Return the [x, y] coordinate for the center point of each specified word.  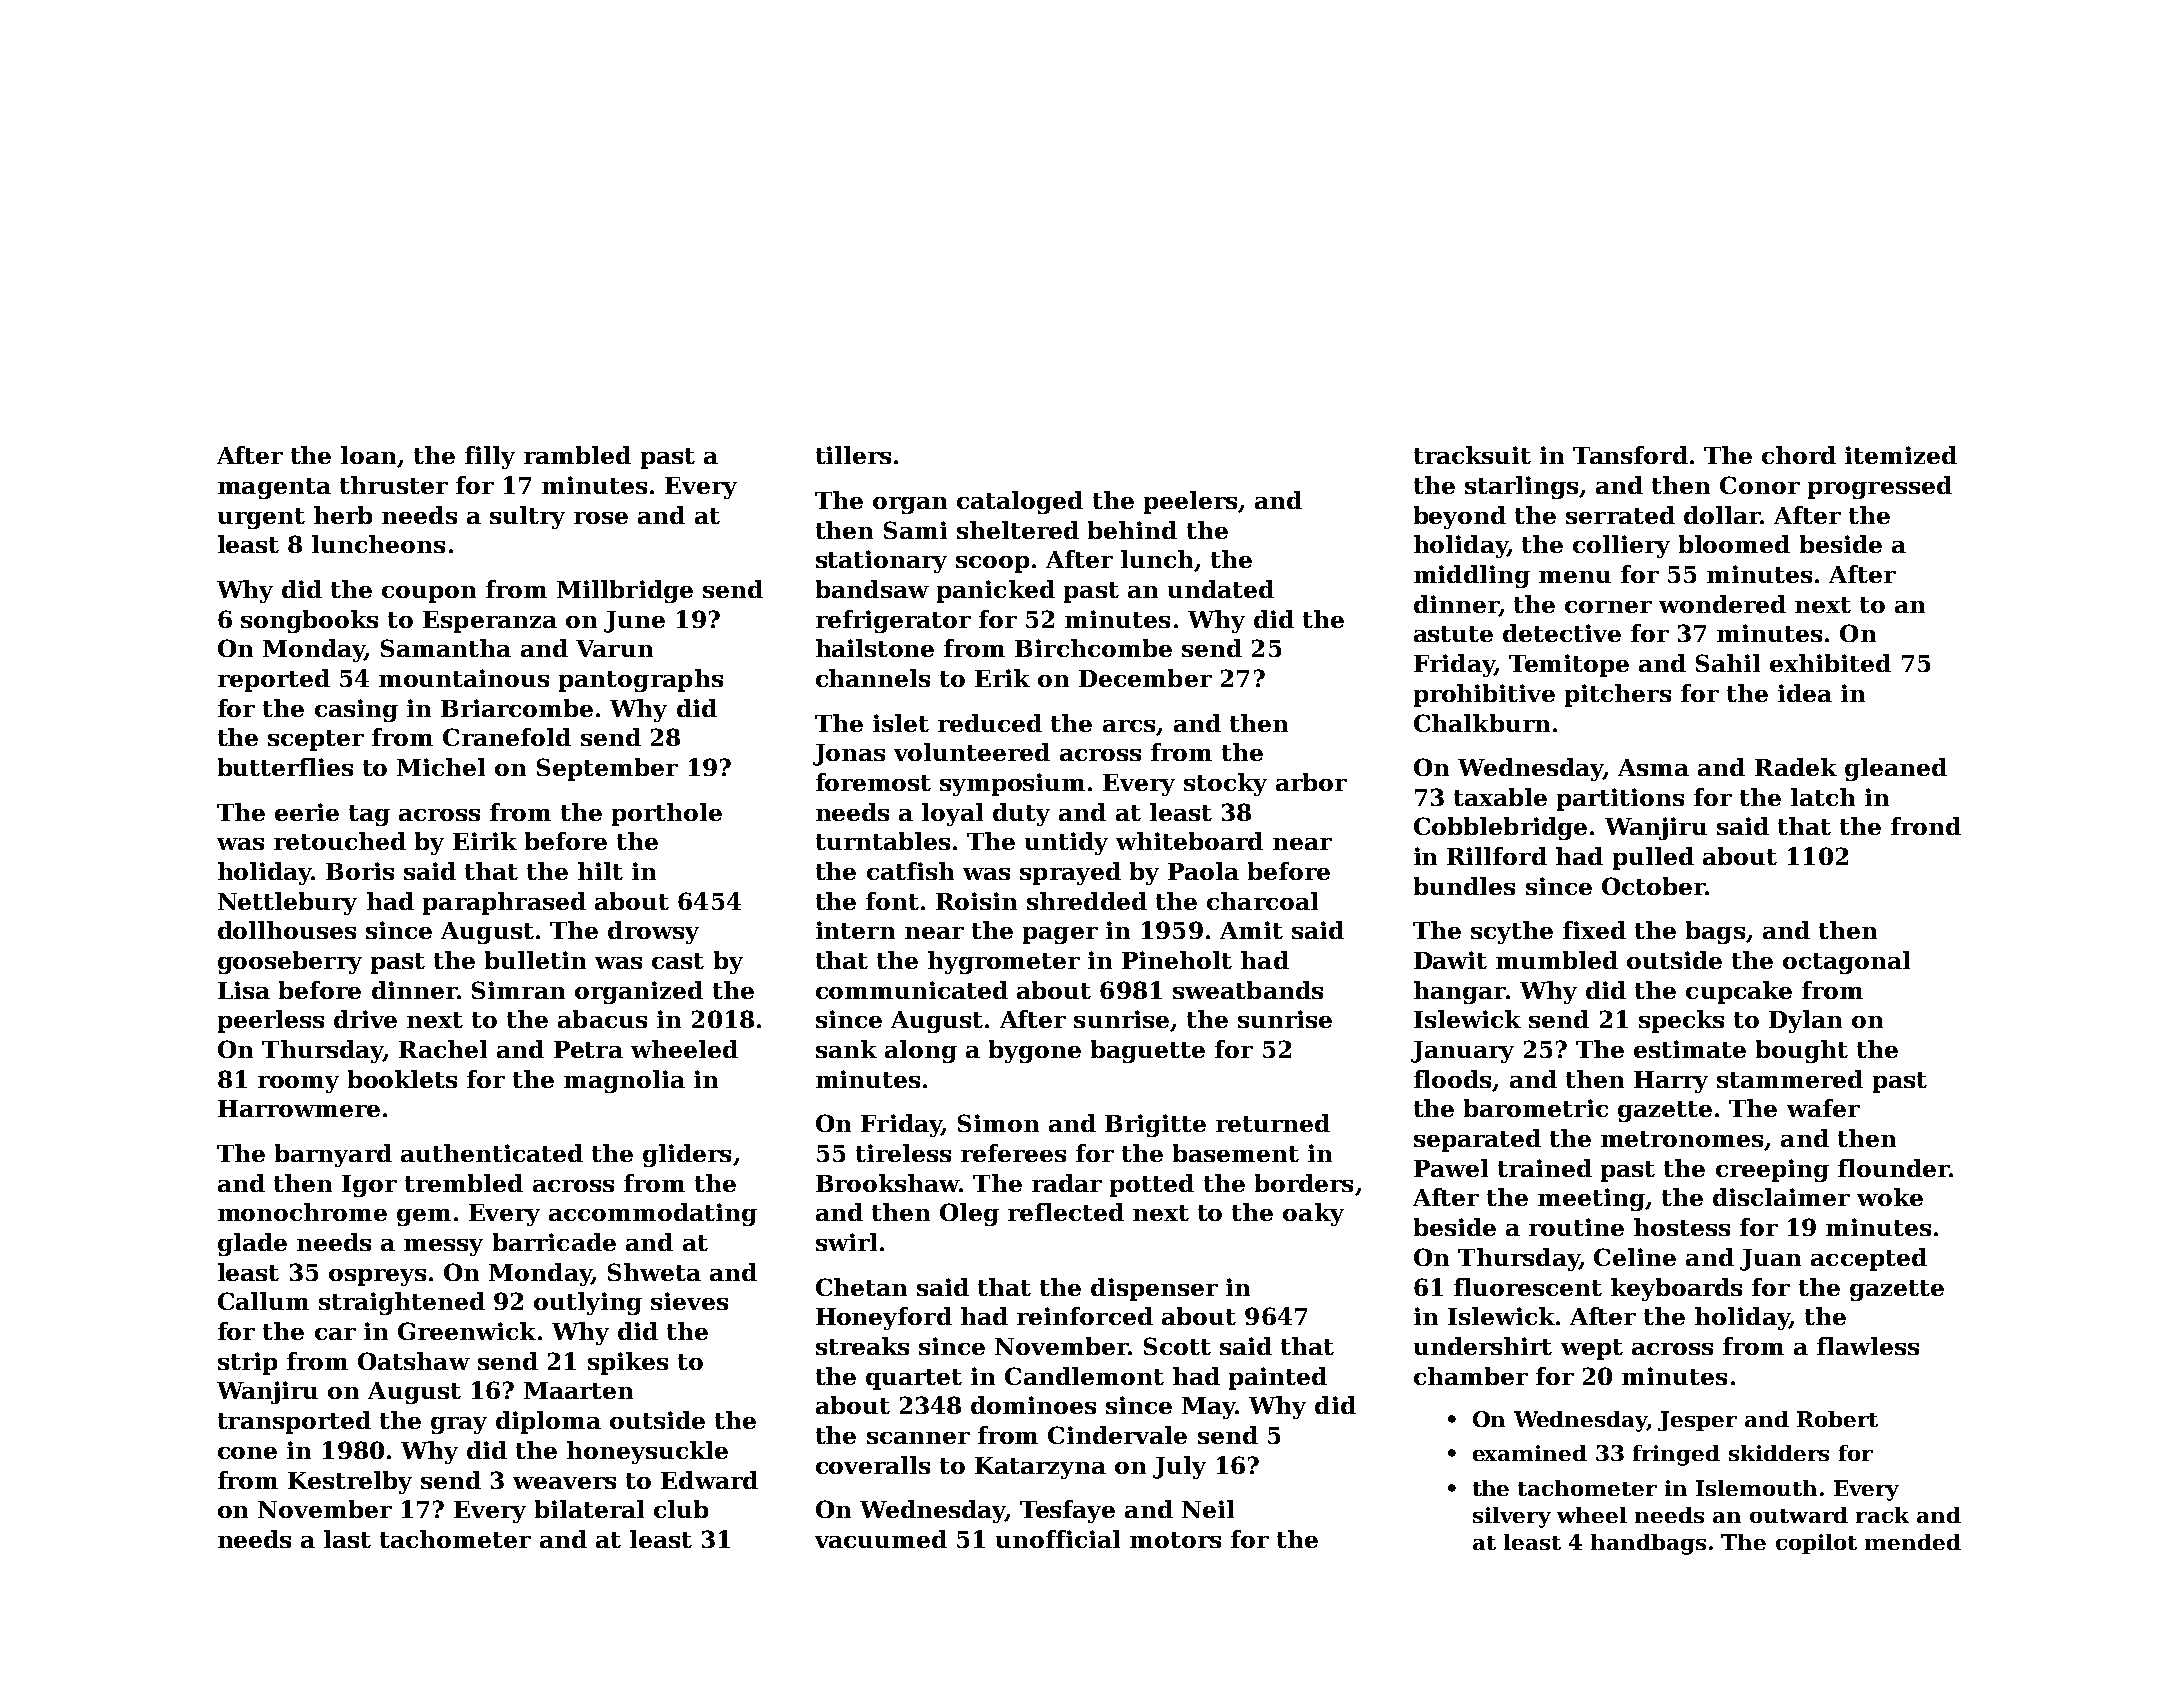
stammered [1790, 1079]
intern [855, 930]
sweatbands [1248, 990]
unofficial [1058, 1539]
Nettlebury [287, 903]
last [347, 1539]
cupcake [1739, 992]
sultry [527, 517]
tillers [853, 455]
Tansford [1630, 455]
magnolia [624, 1081]
